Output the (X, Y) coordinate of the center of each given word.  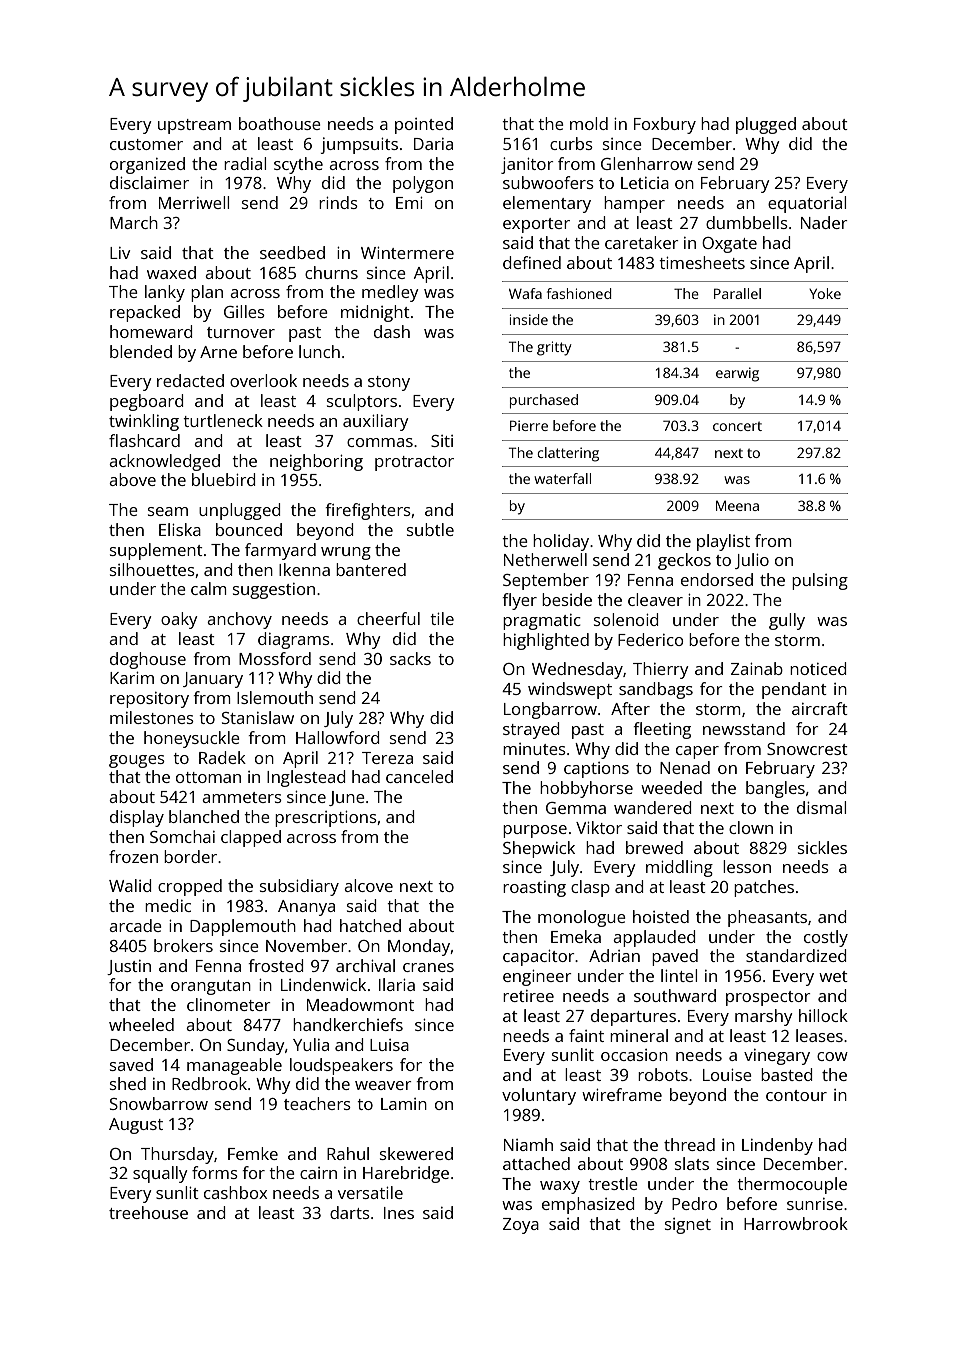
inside (529, 319)
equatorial (807, 204)
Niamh (528, 1144)
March (134, 222)
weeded (671, 787)
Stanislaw (258, 717)
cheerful (388, 618)
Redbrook (209, 1083)
